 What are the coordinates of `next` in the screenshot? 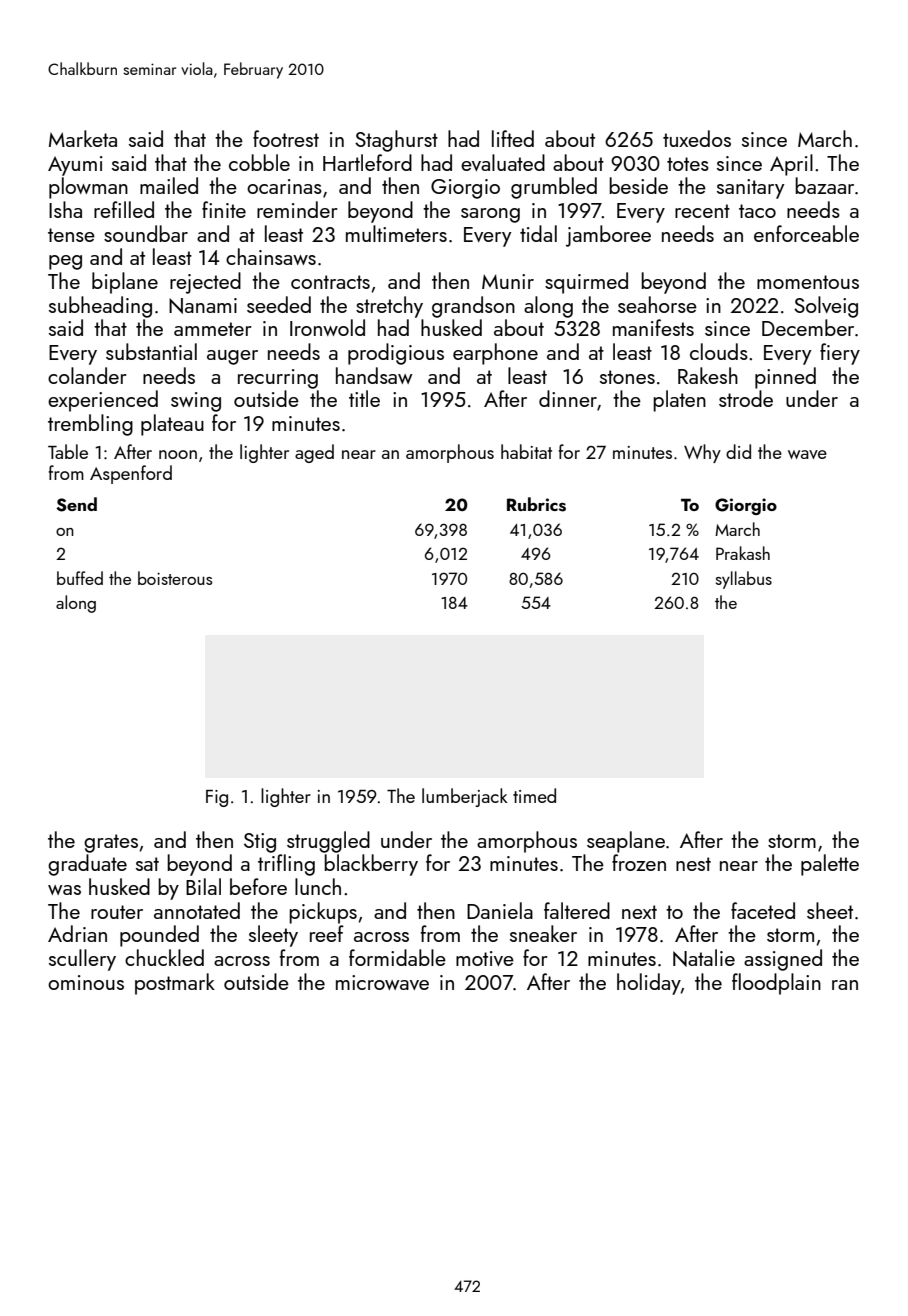 It's located at (639, 912).
